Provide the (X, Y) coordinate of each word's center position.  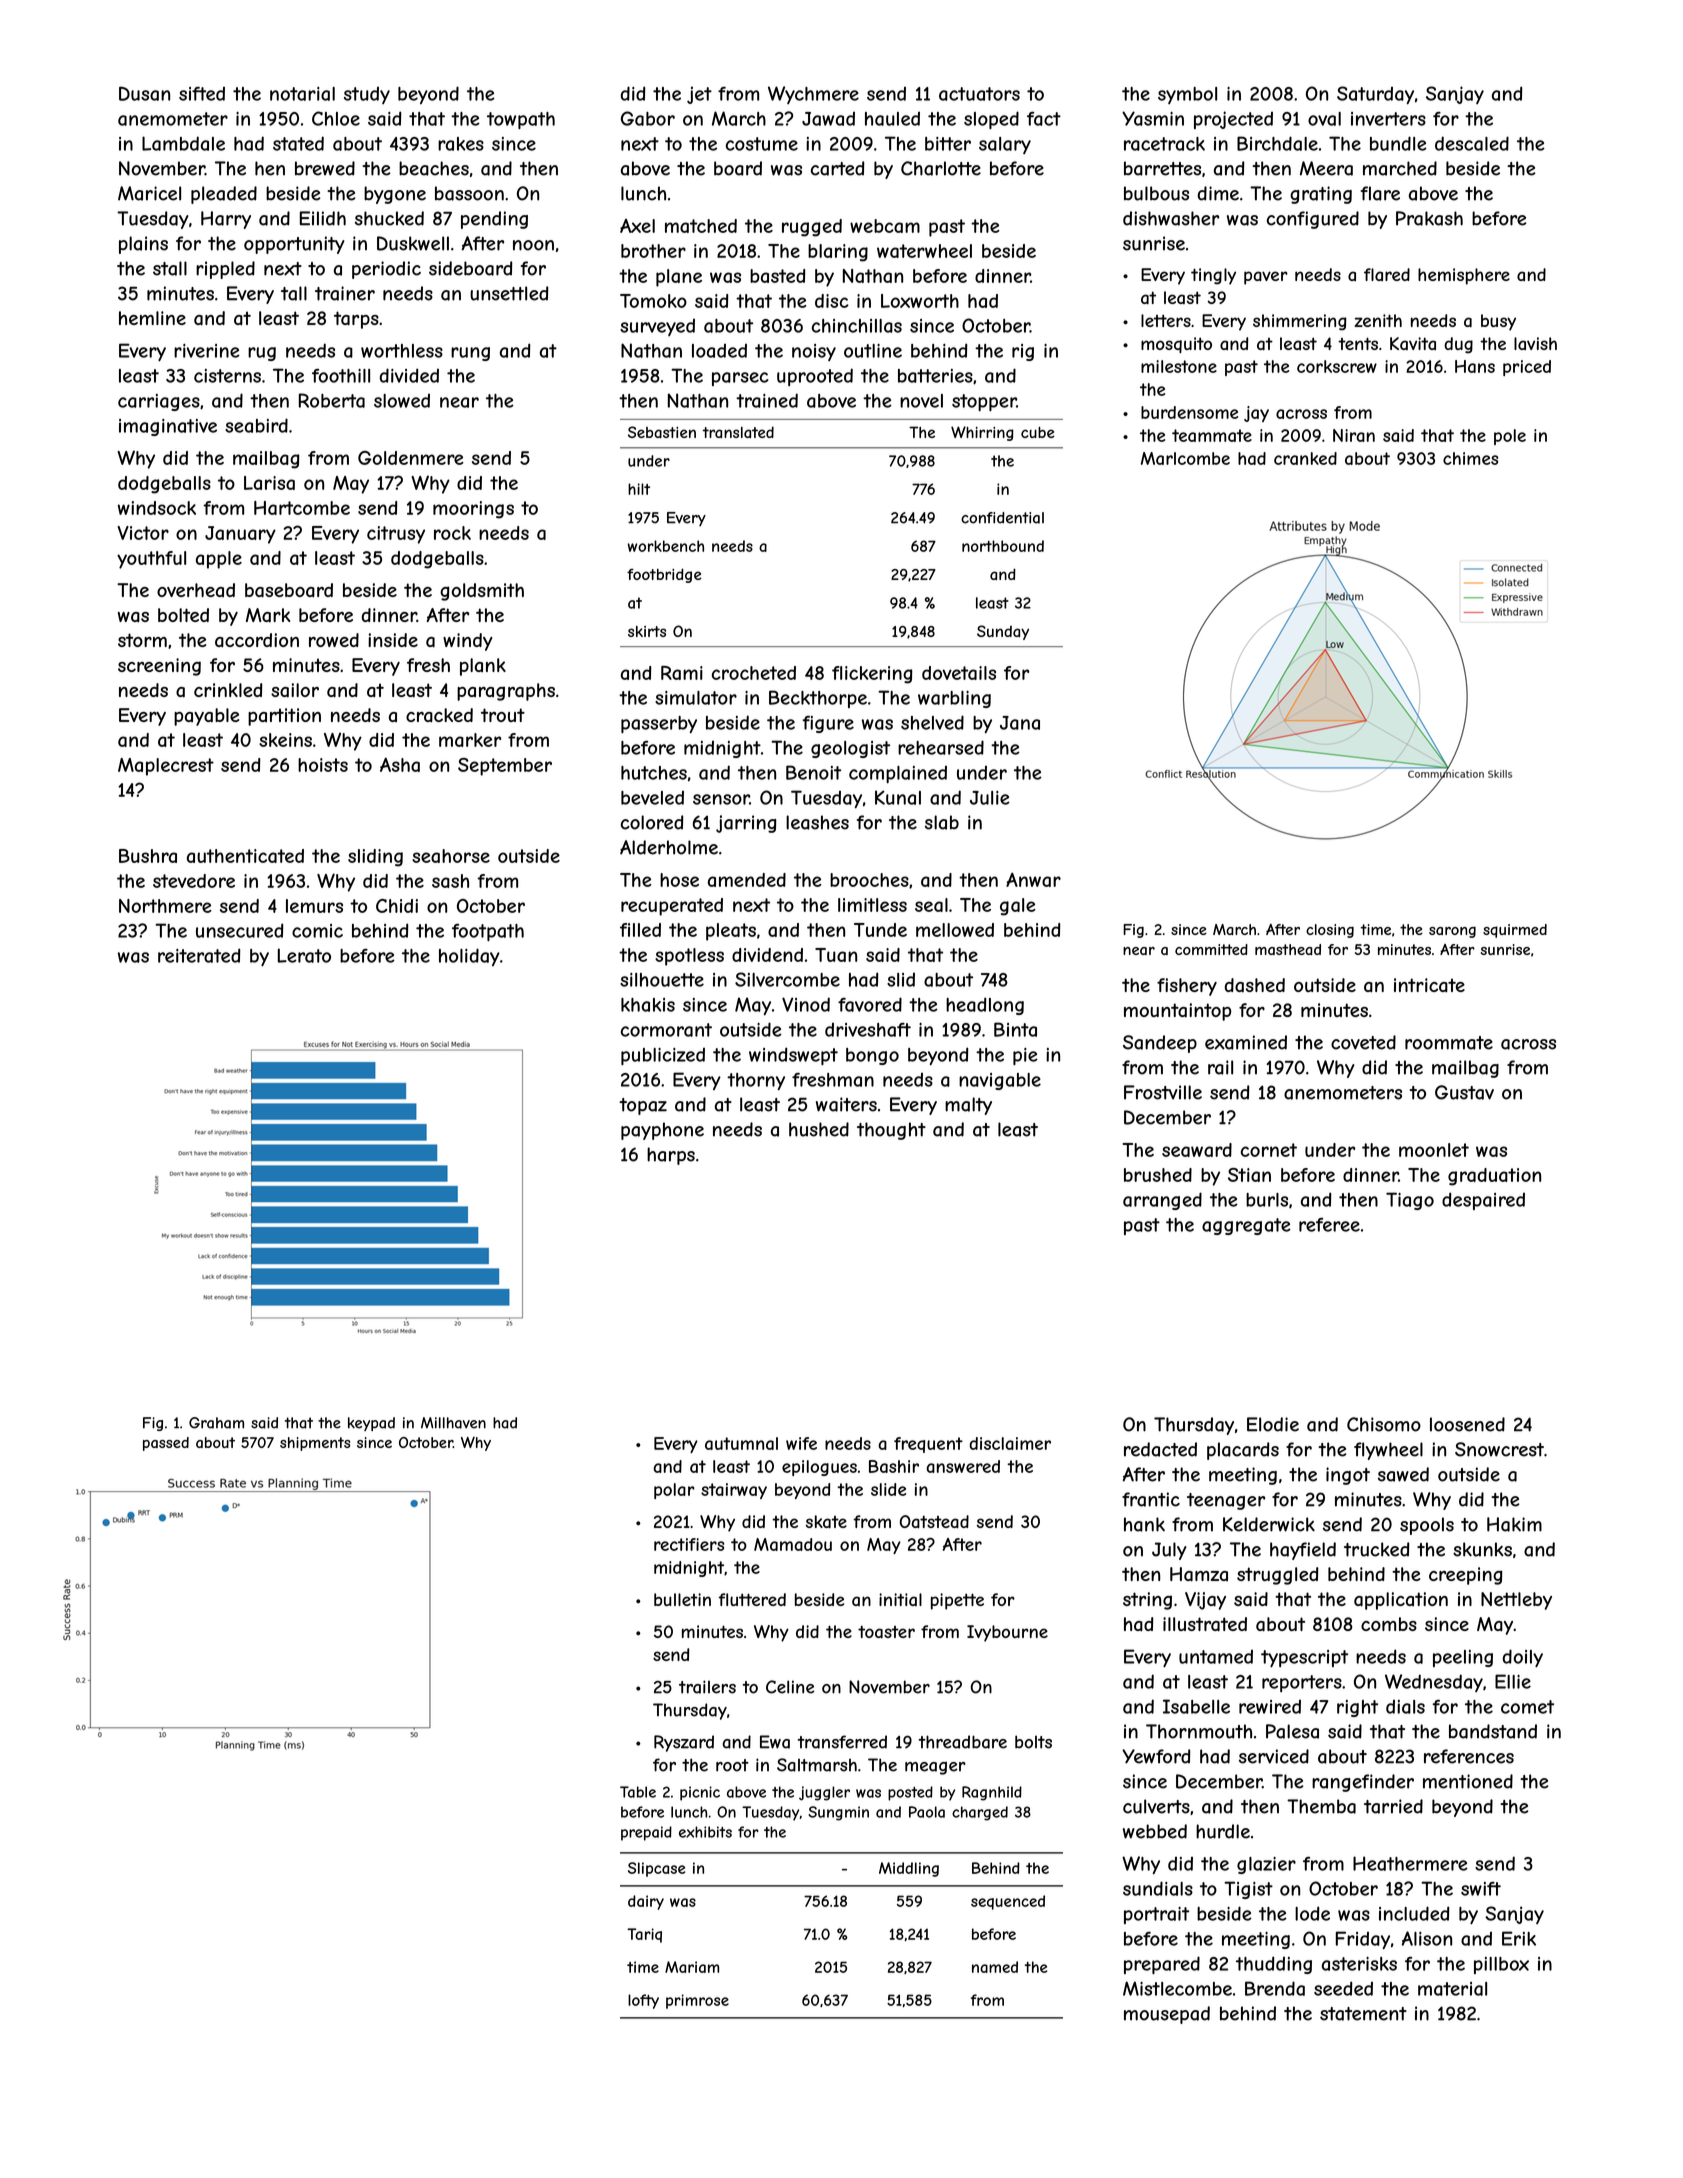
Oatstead (934, 1521)
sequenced (1008, 1902)
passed (166, 1444)
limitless (872, 905)
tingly (1213, 276)
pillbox (1501, 1965)
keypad (371, 1424)
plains (143, 245)
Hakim (1514, 1524)
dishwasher (1171, 218)
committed (1211, 949)
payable (206, 717)
